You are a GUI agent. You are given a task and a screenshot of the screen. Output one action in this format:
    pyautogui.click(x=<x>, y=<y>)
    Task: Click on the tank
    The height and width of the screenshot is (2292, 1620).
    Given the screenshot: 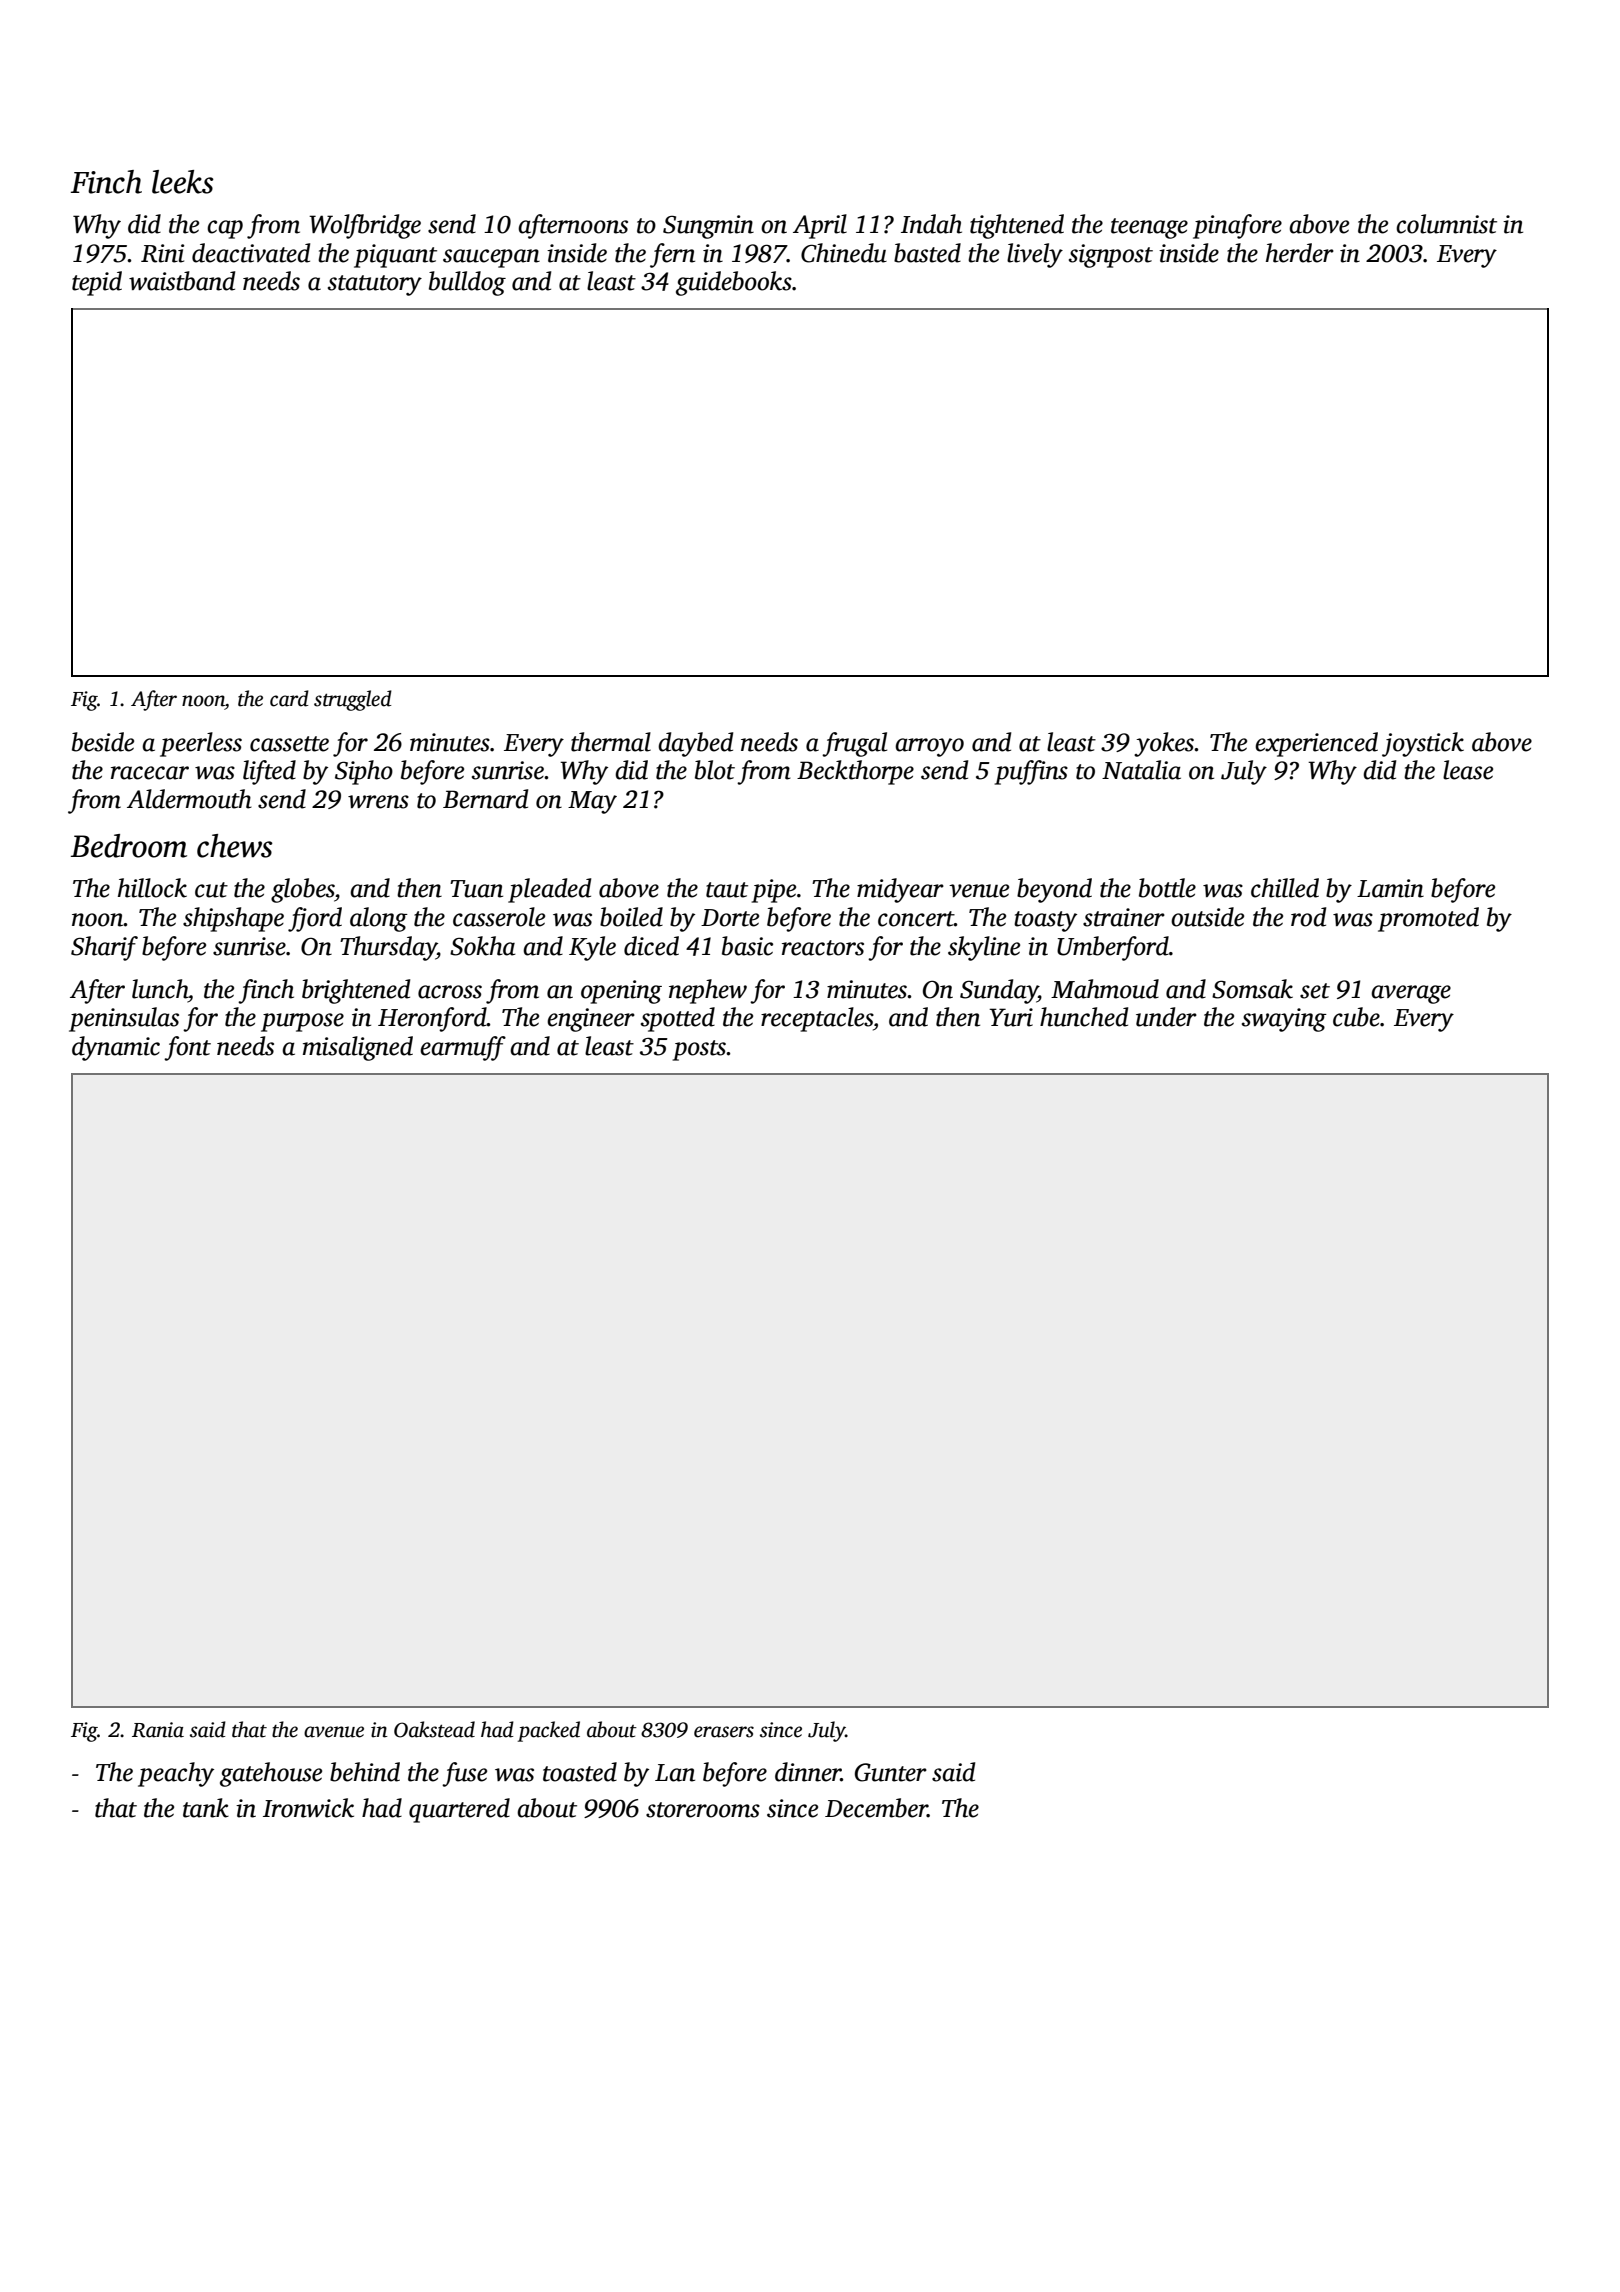 What is the action you would take?
    pyautogui.click(x=206, y=1808)
